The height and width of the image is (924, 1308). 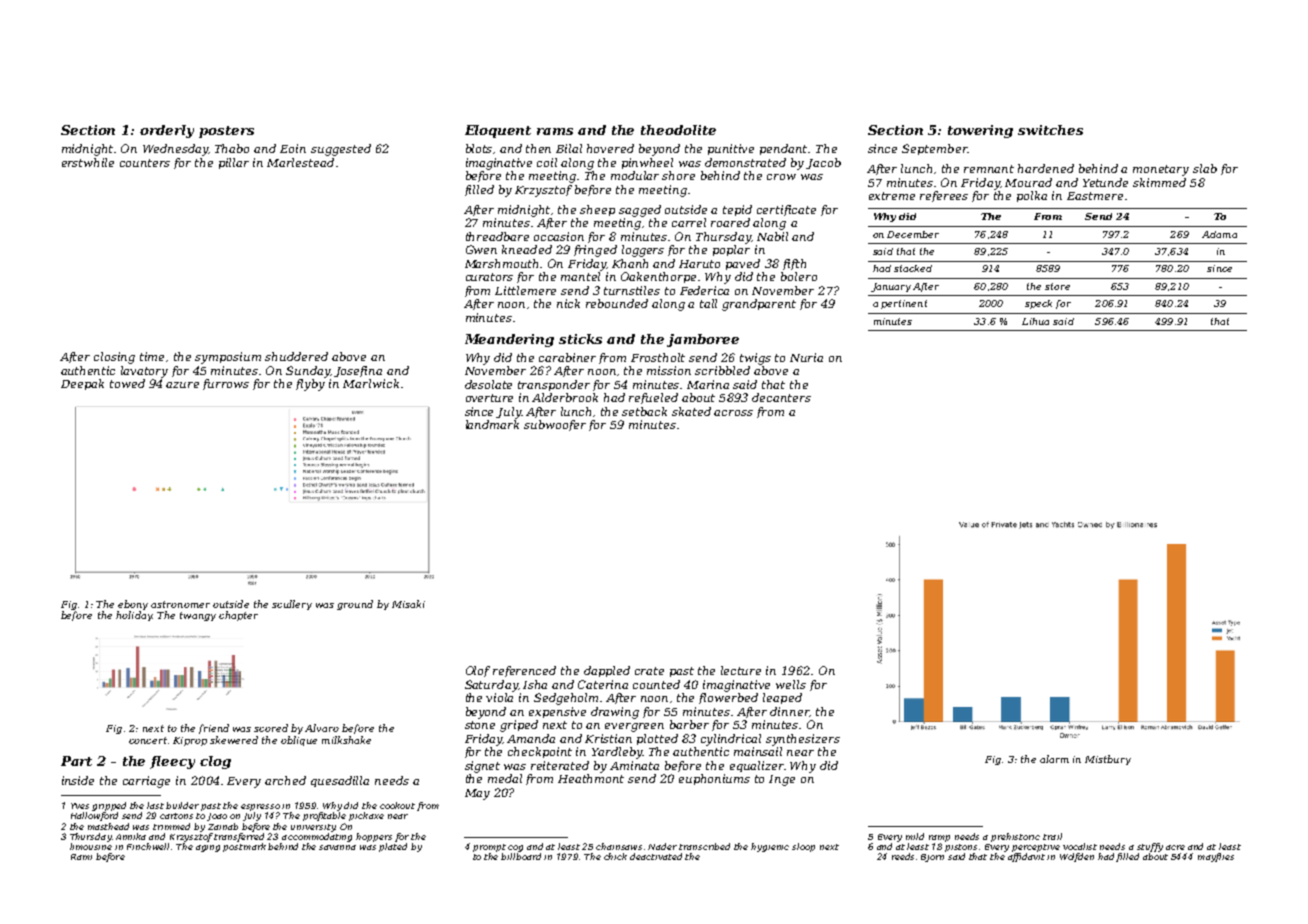 I want to click on crow, so click(x=781, y=177).
